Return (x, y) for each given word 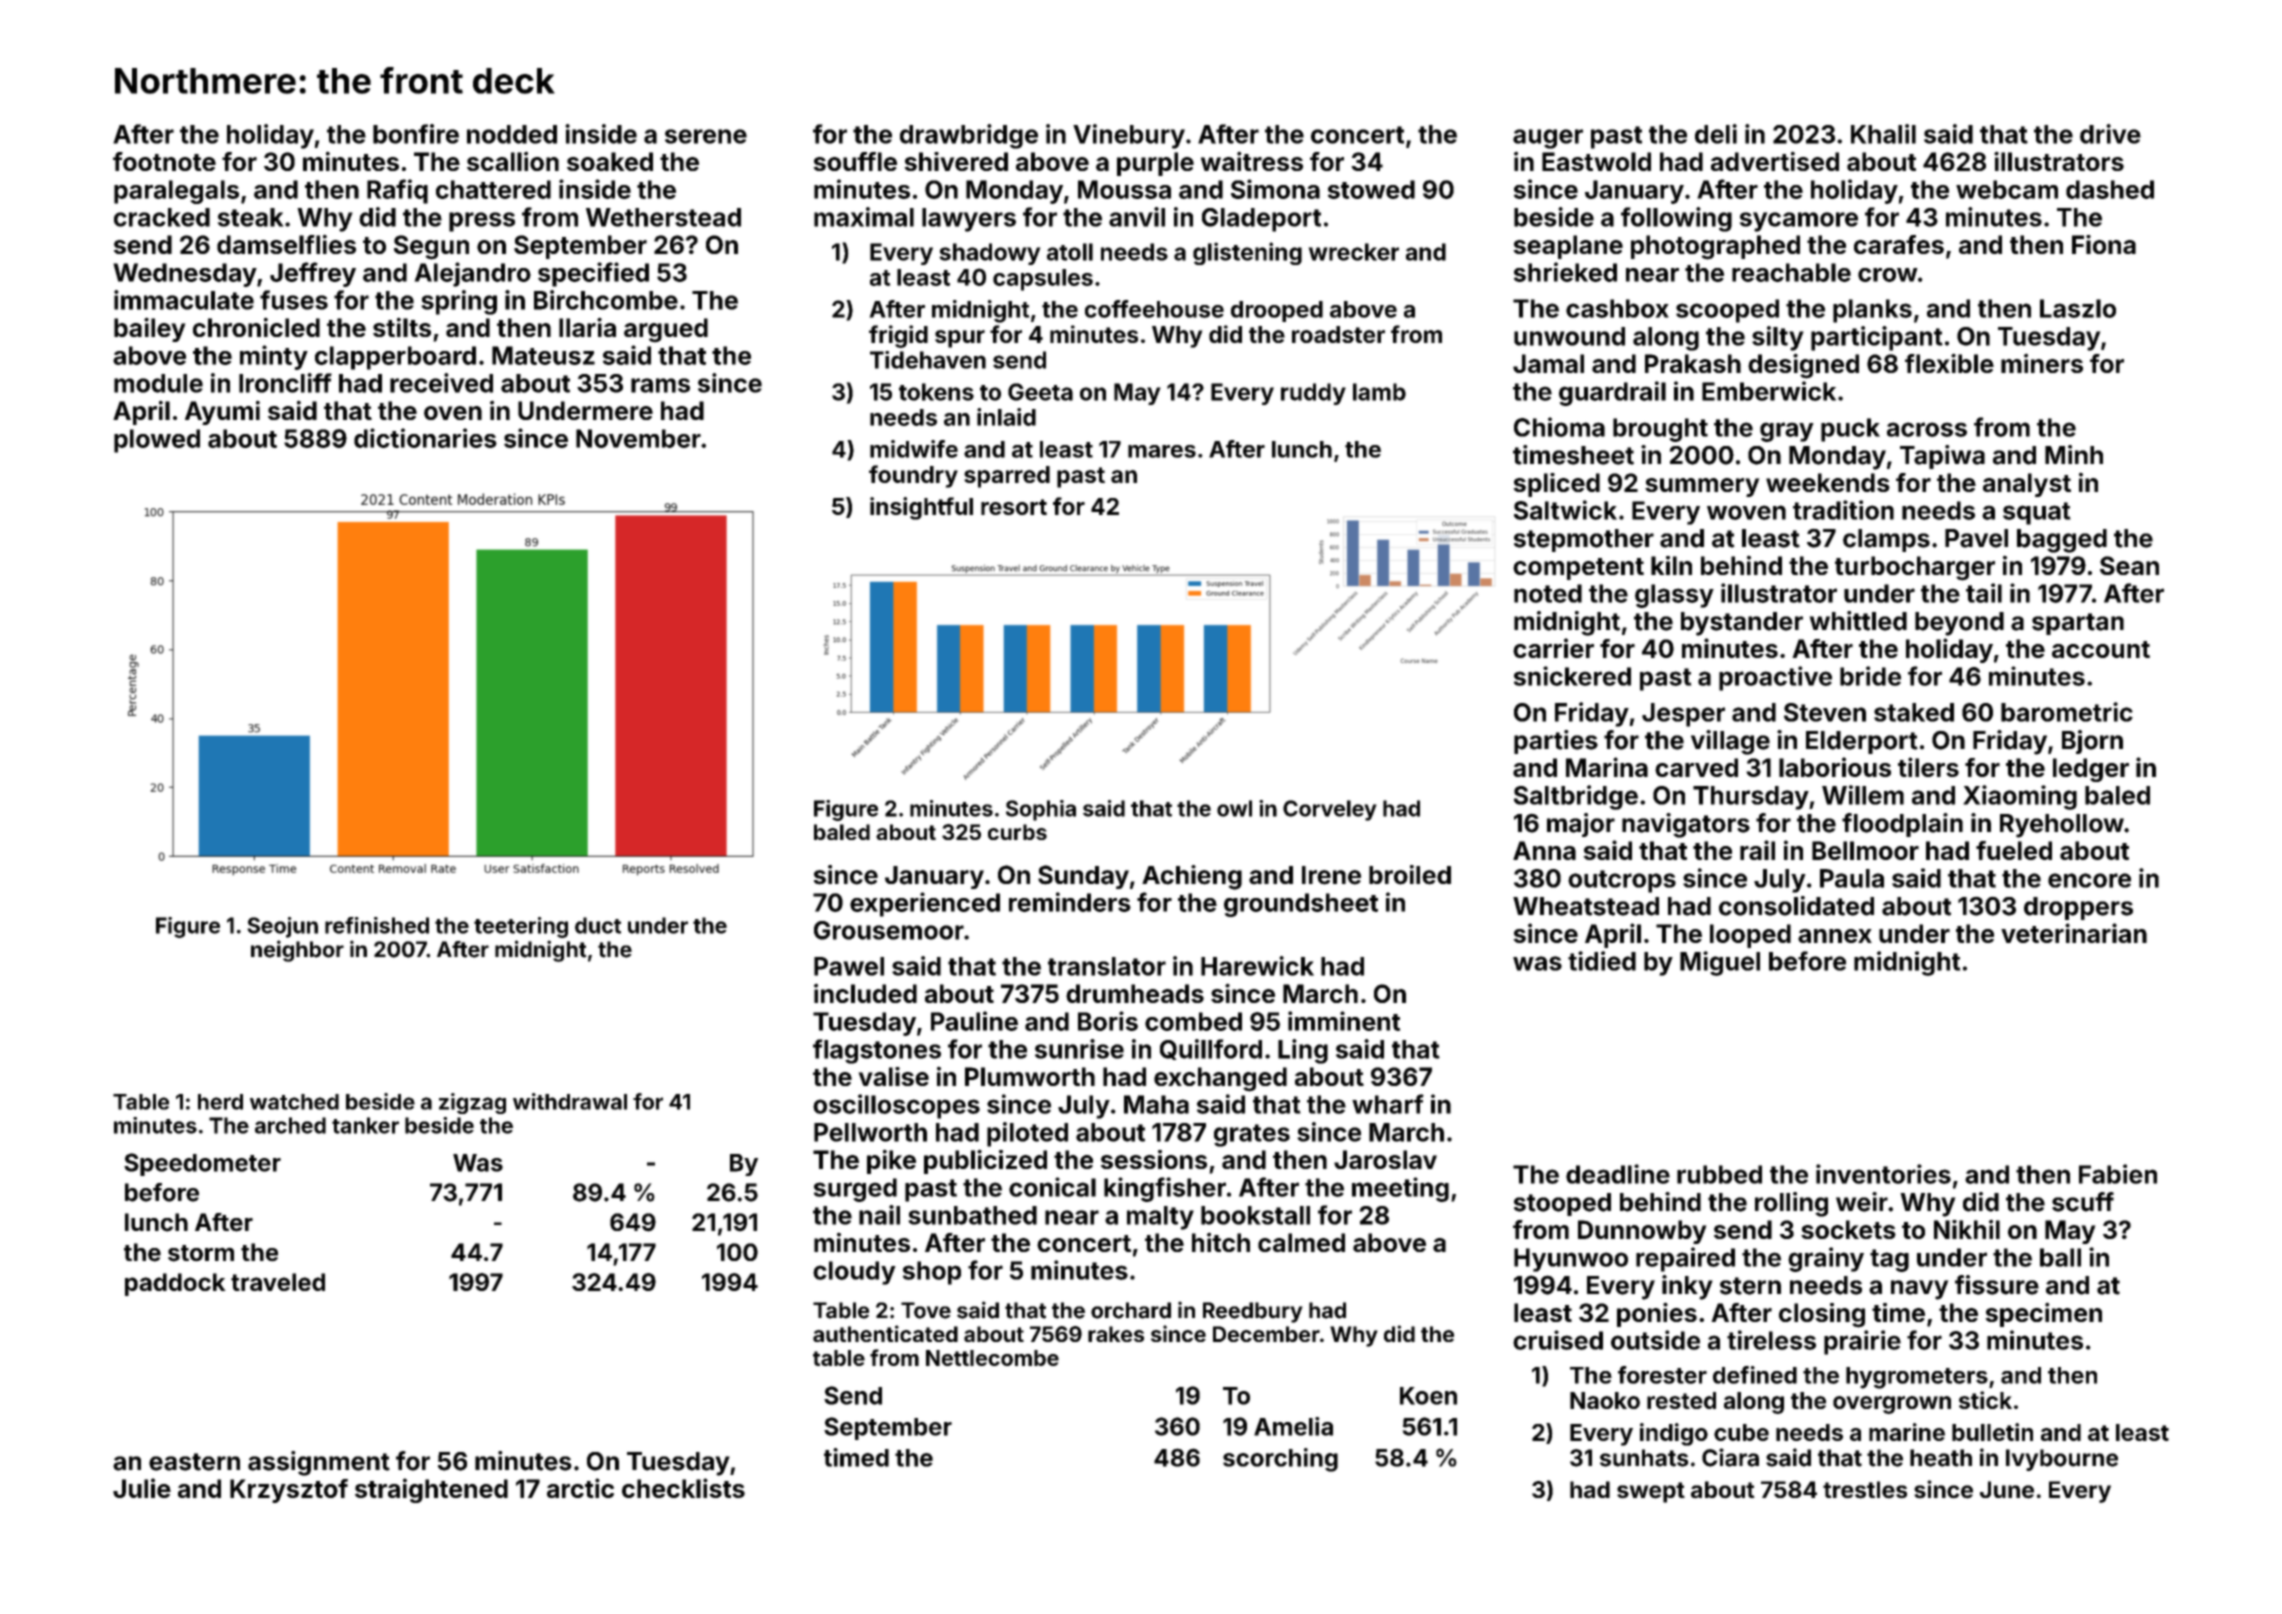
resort (1014, 507)
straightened (431, 1490)
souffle (855, 161)
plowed (157, 441)
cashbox (1617, 308)
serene (706, 136)
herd (220, 1102)
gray (1787, 432)
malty (1160, 1218)
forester (1662, 1375)
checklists (683, 1488)
